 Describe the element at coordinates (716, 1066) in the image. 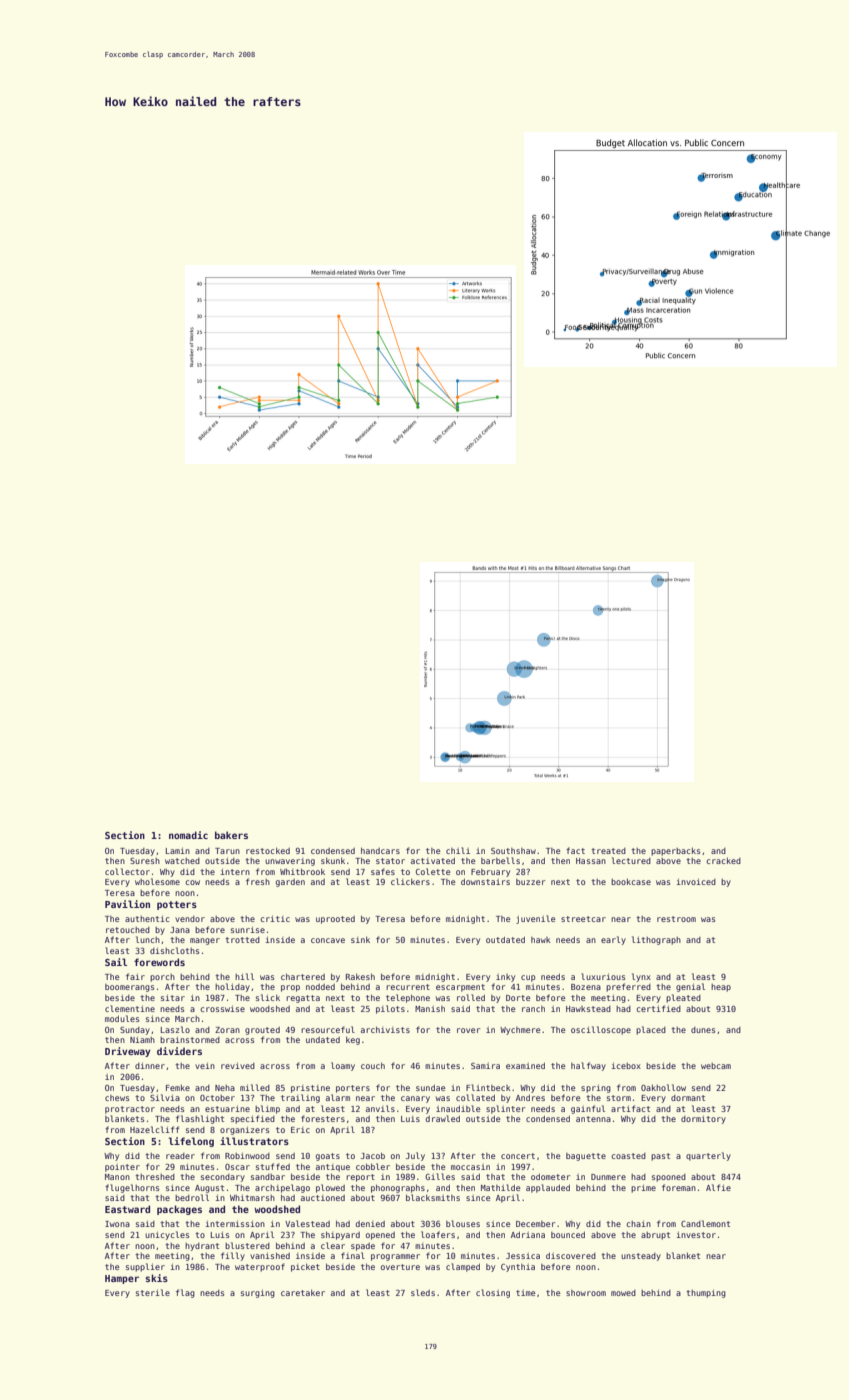

I see `webcam` at that location.
